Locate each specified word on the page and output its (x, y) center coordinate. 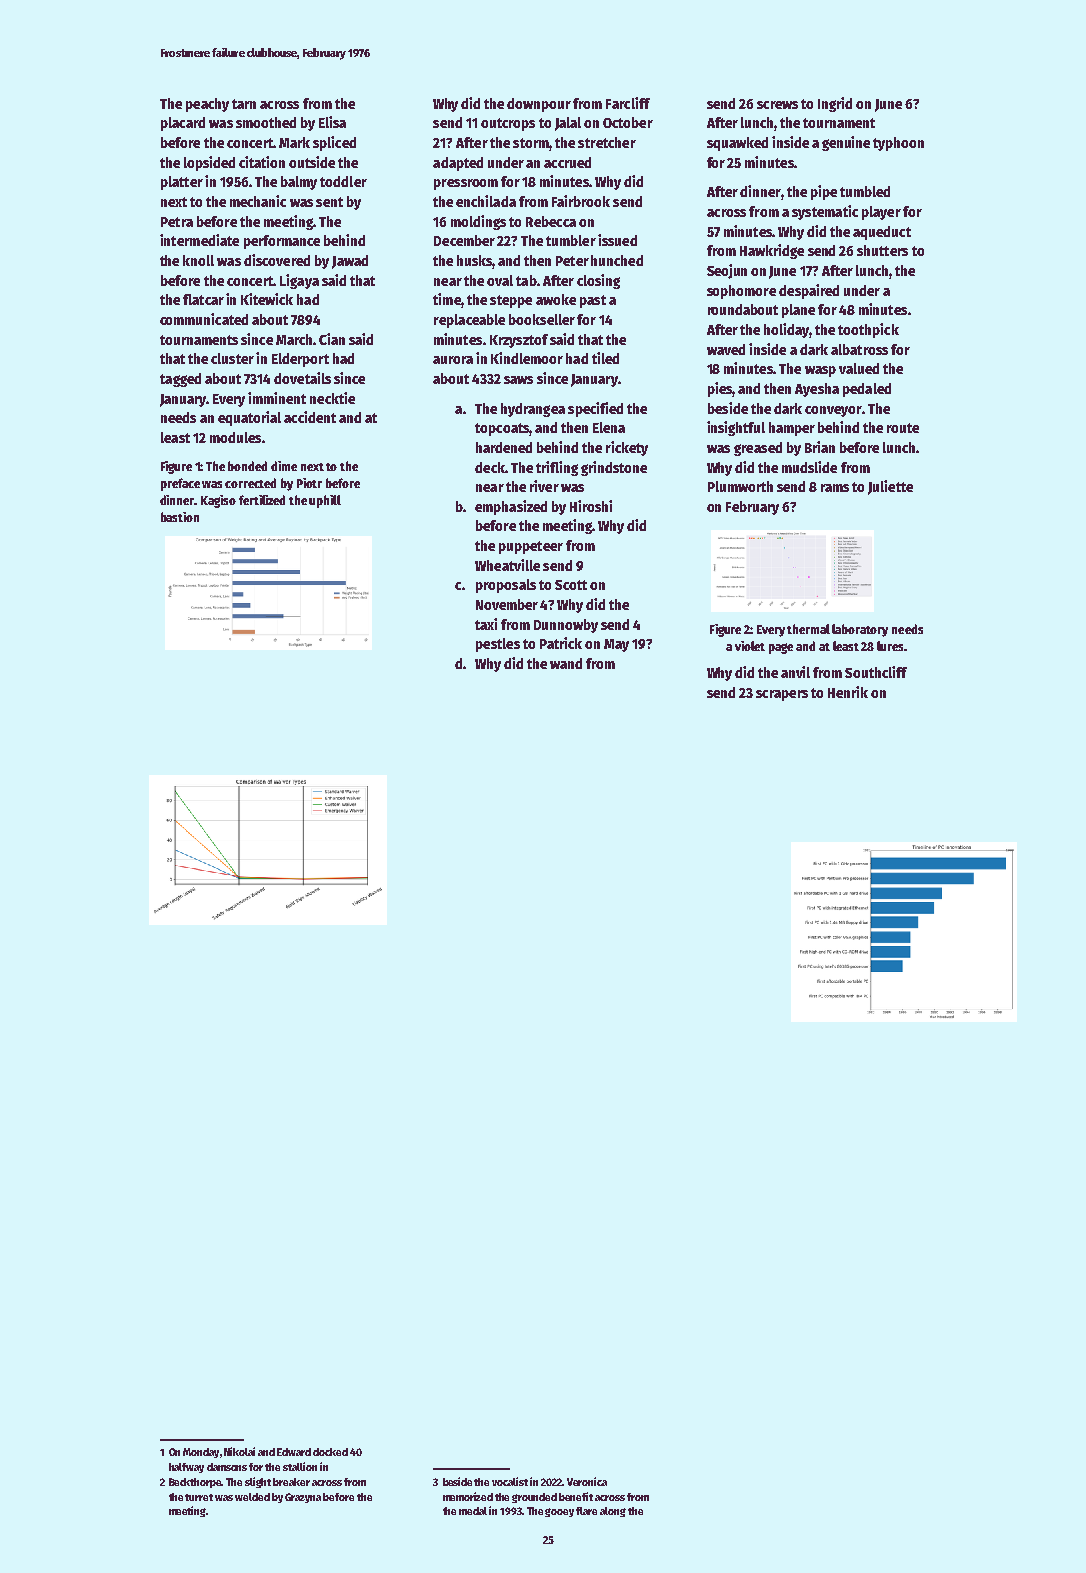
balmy (299, 183)
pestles (498, 645)
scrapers (782, 695)
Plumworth (740, 486)
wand (566, 663)
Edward (294, 1452)
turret (199, 1497)
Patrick (561, 643)
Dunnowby (566, 626)
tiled (605, 358)
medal (474, 1511)
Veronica (587, 1481)
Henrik (848, 692)
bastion (180, 517)
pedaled (867, 390)
